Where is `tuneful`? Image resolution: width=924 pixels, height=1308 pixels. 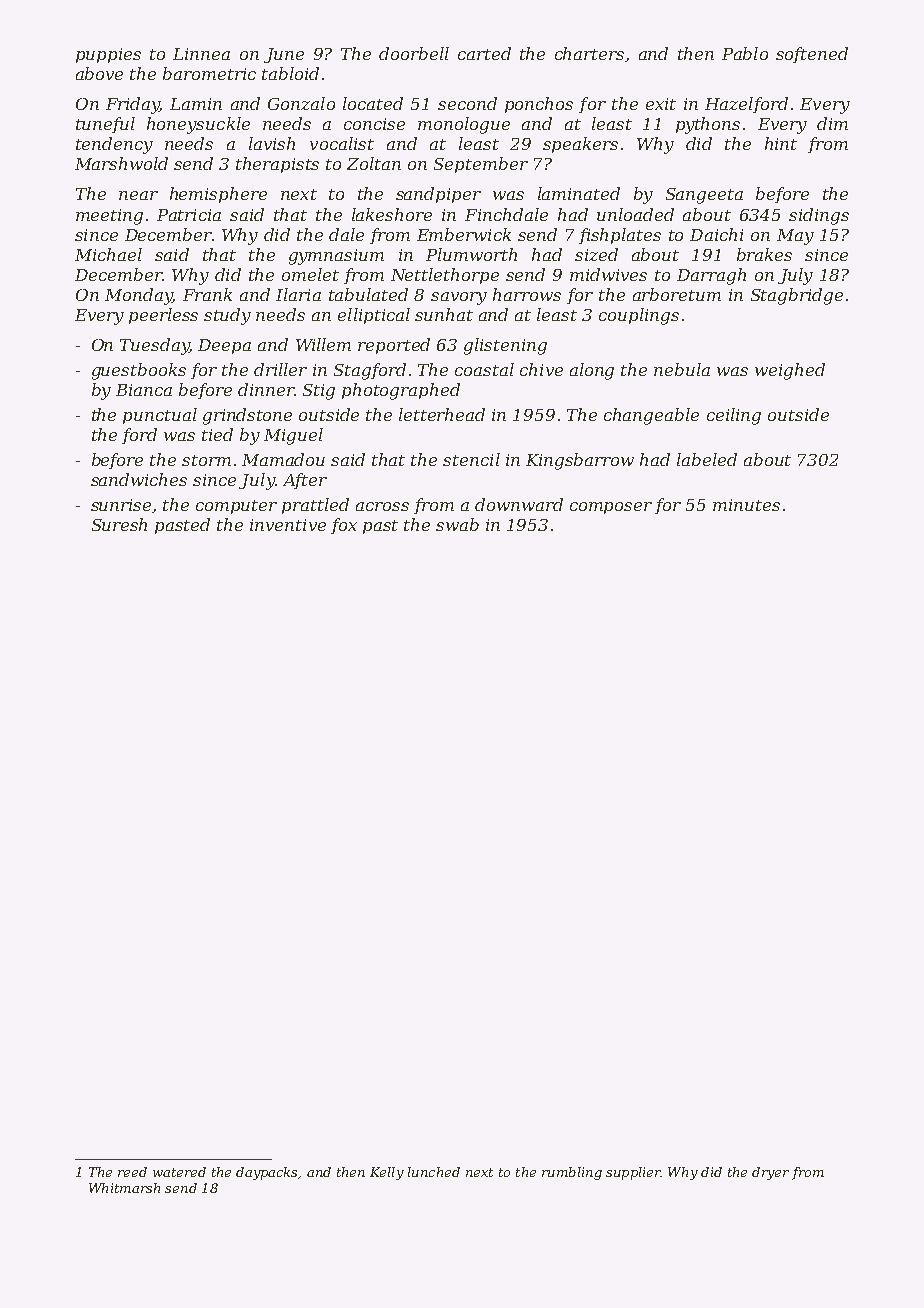 tuneful is located at coordinates (105, 125).
